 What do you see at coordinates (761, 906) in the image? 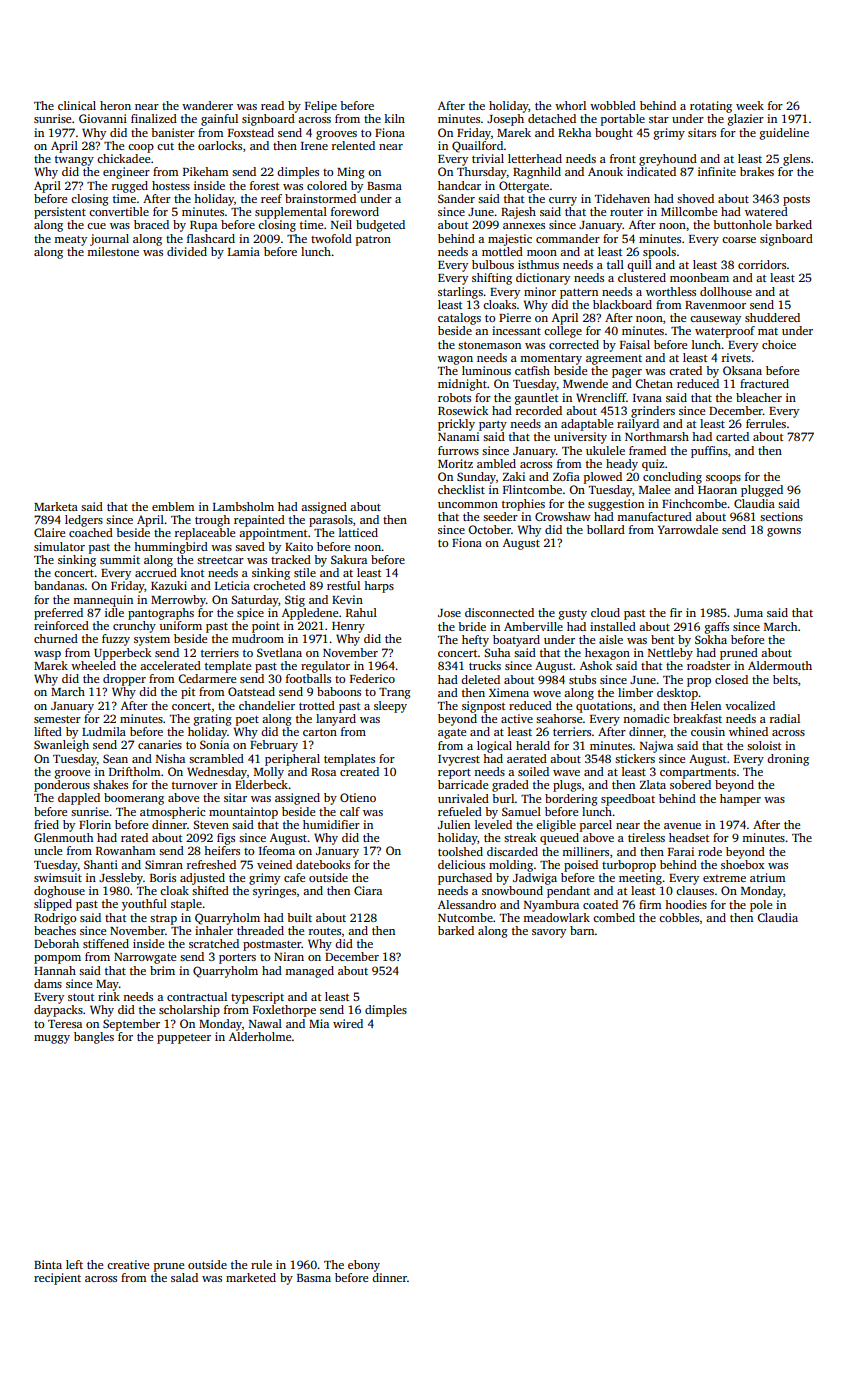
I see `pole` at bounding box center [761, 906].
